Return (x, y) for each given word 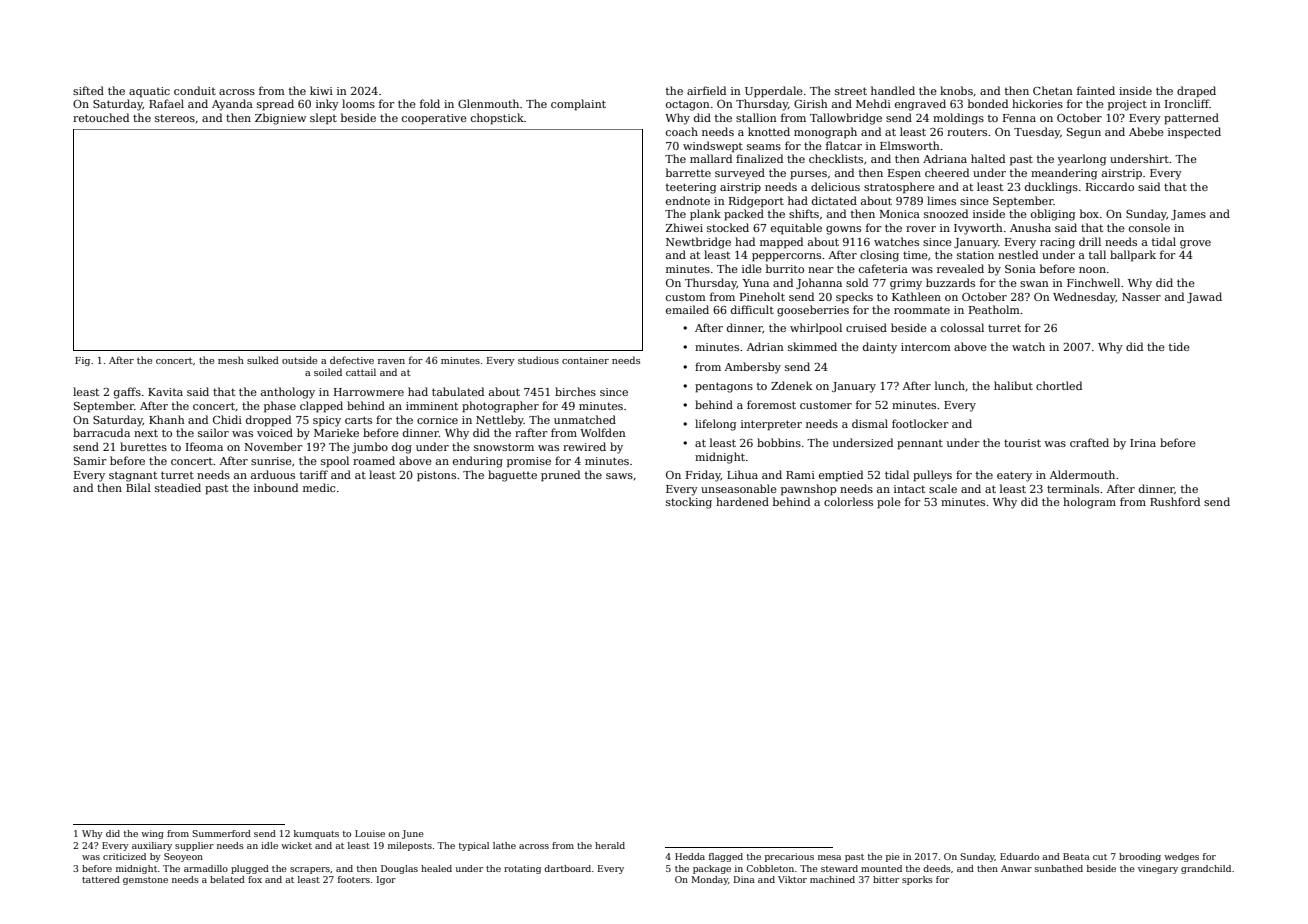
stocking (689, 503)
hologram (1089, 503)
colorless (848, 501)
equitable (796, 229)
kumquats (316, 834)
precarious (789, 857)
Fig (82, 361)
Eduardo (1019, 856)
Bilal (138, 487)
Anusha (1030, 227)
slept (323, 119)
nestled (1018, 254)
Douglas (399, 869)
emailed (687, 309)
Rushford (1175, 501)
